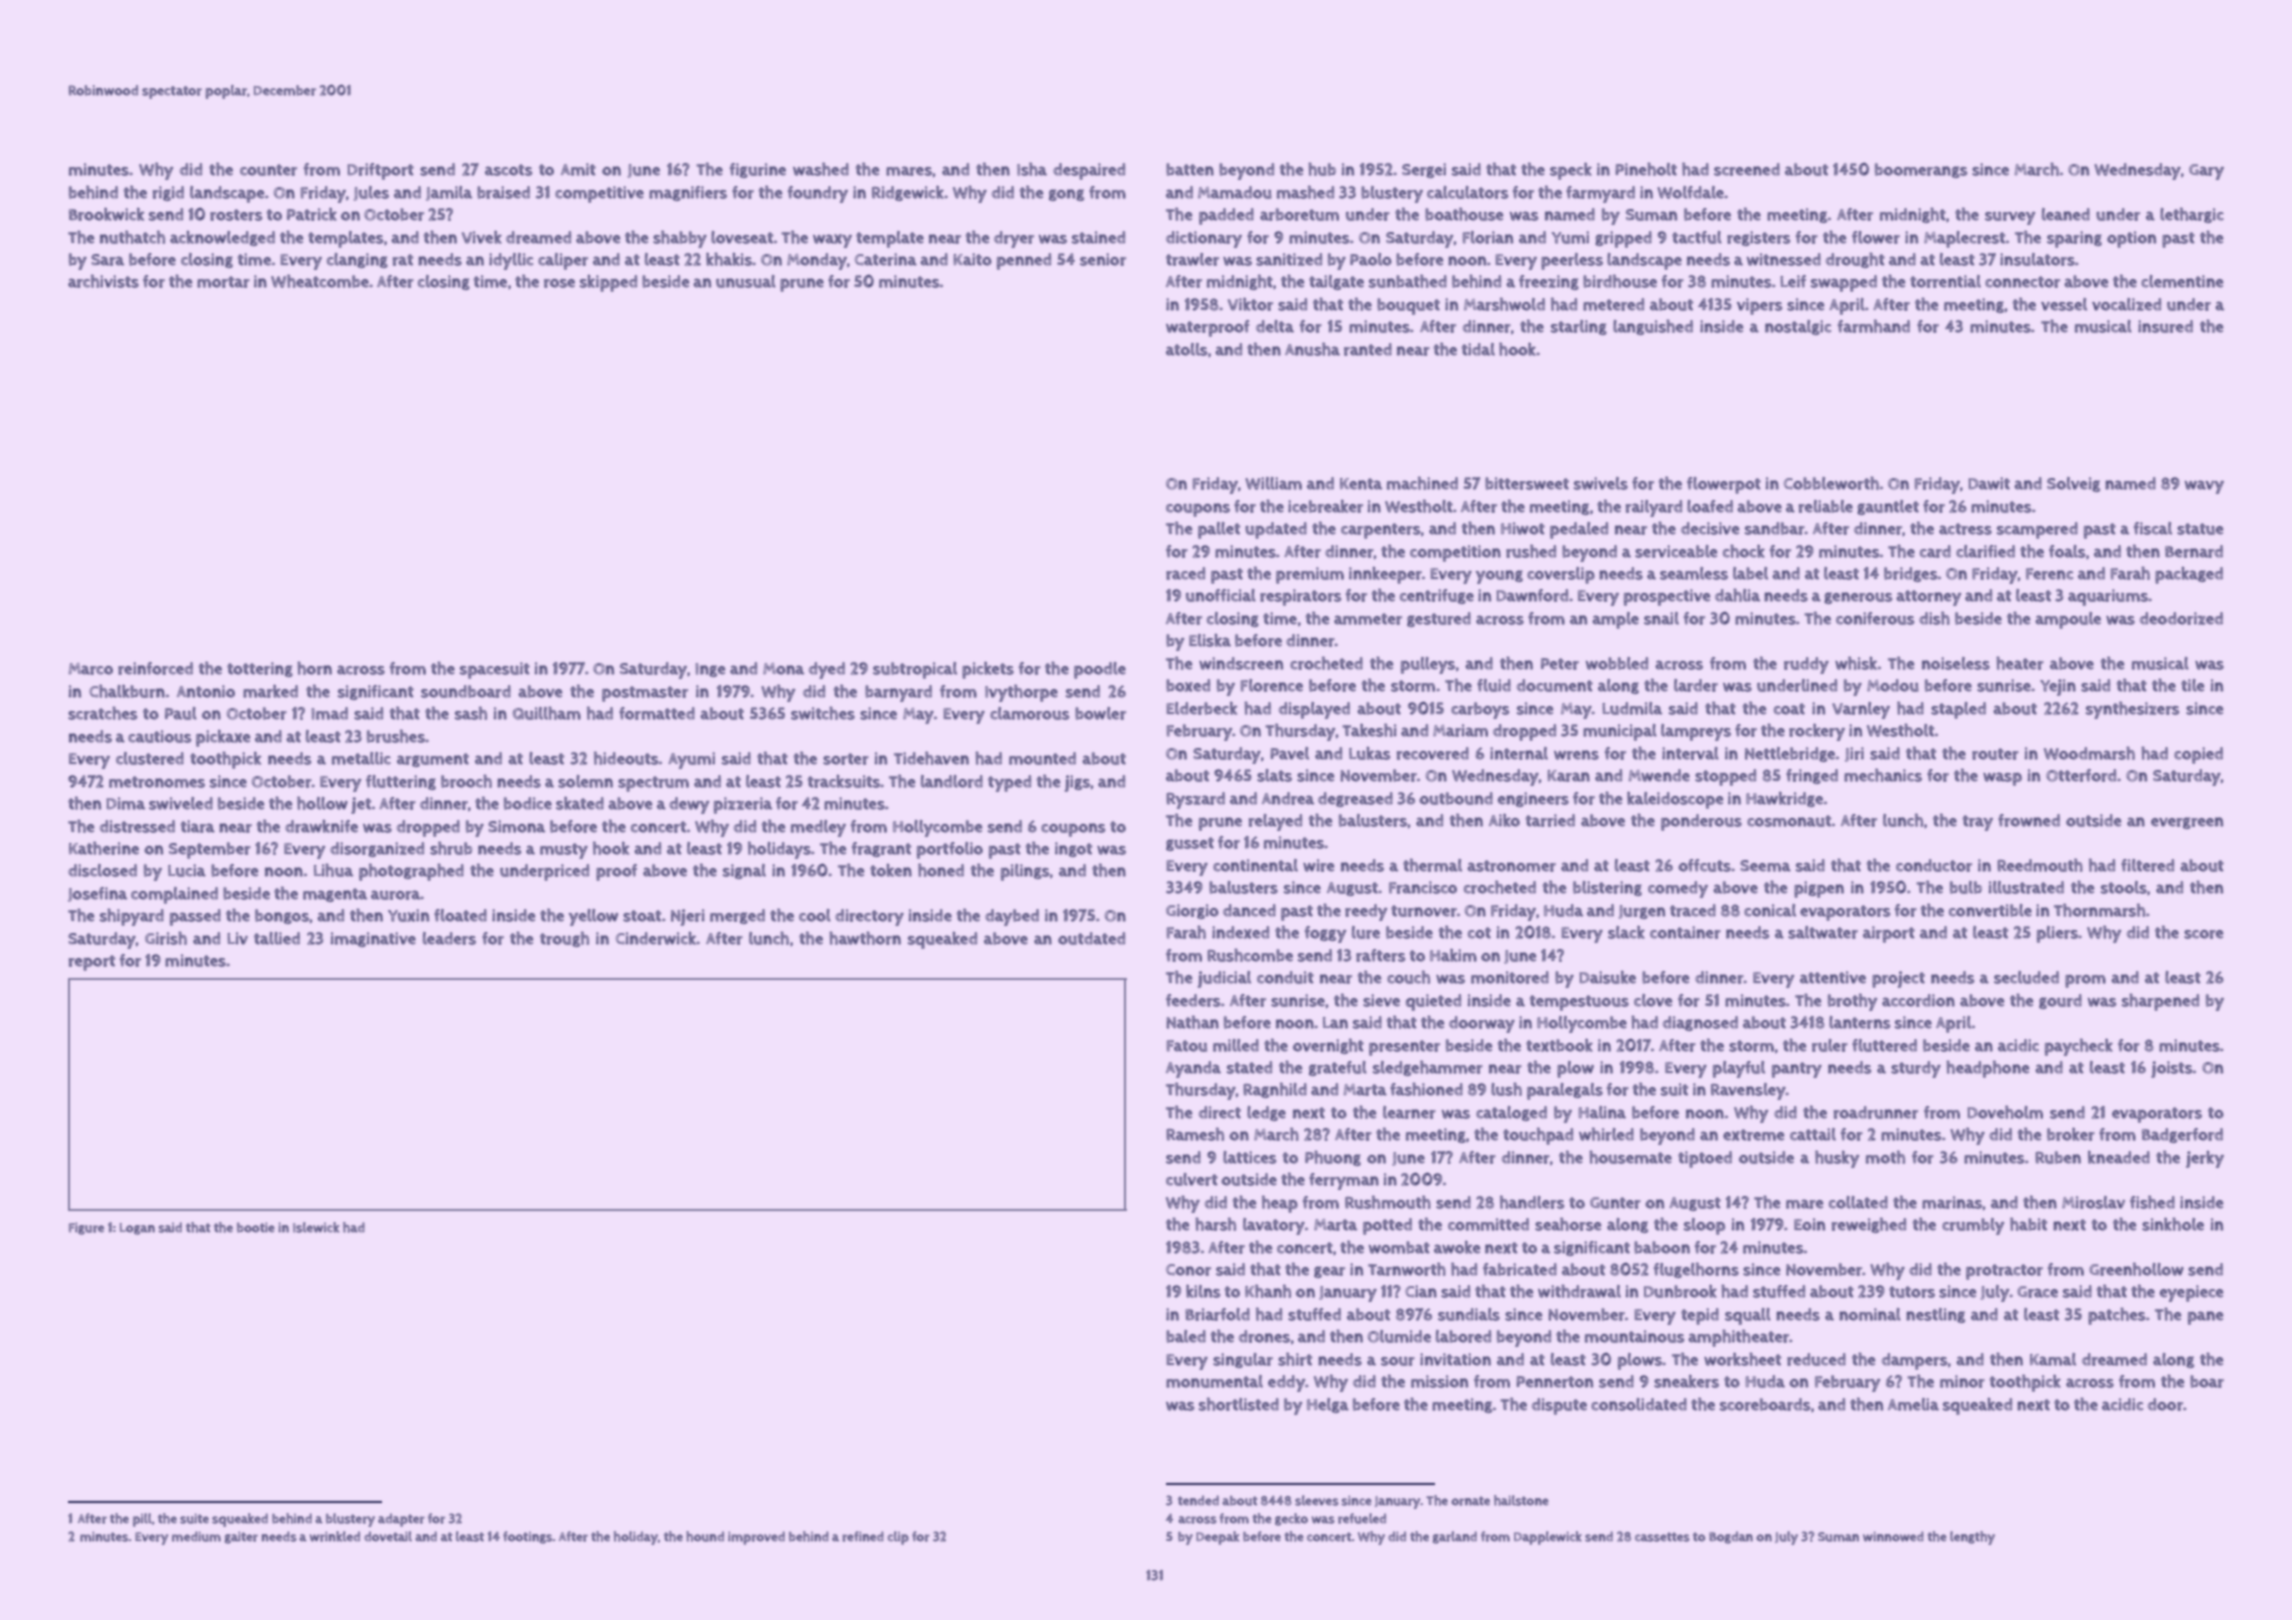  Describe the element at coordinates (103, 281) in the page. I see `archivists` at that location.
